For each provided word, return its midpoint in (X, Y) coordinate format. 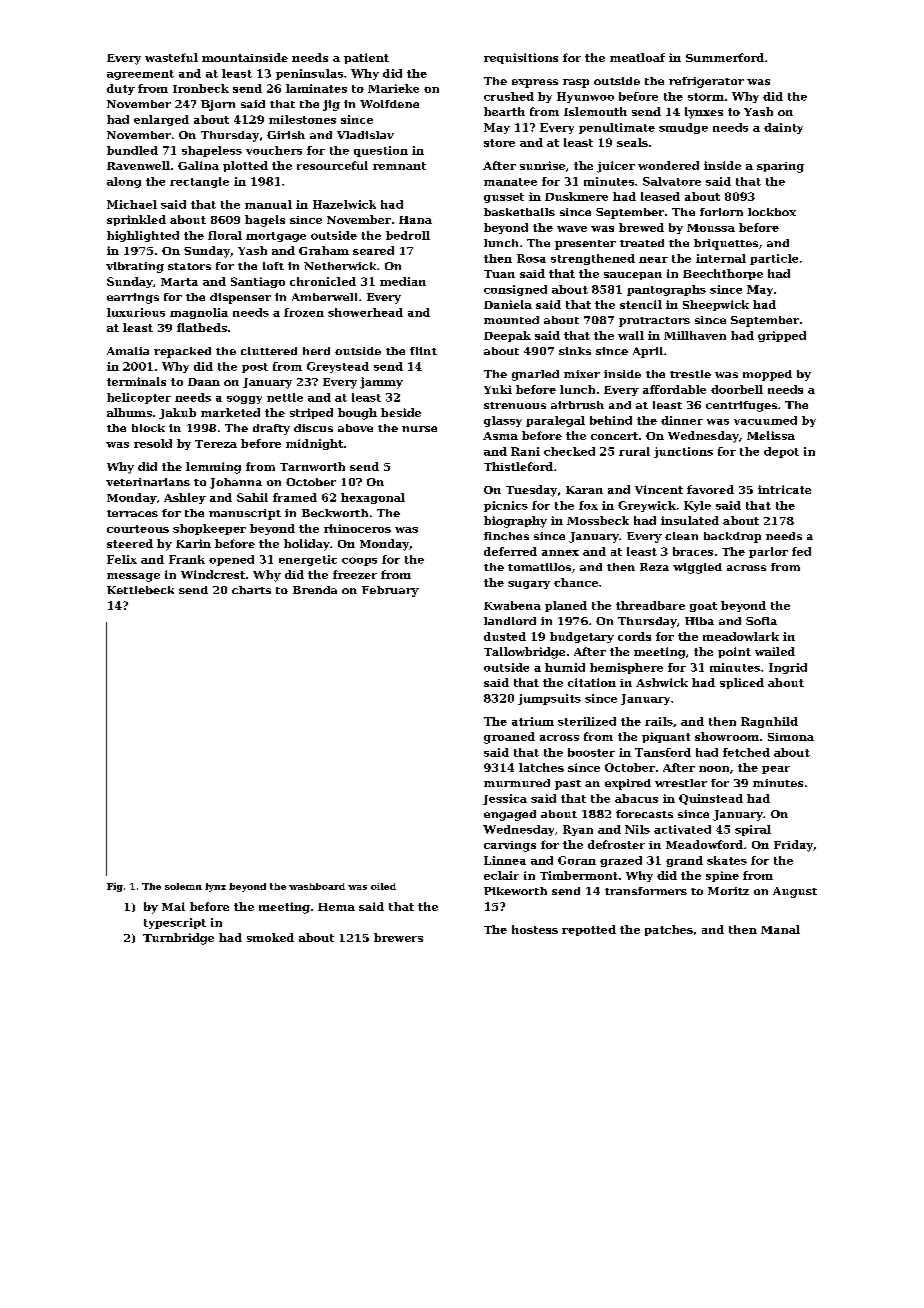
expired (628, 784)
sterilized (587, 721)
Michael (132, 204)
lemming (213, 468)
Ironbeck (201, 88)
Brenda (315, 590)
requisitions (521, 58)
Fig (115, 887)
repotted (589, 930)
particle (774, 259)
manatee (510, 182)
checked (569, 451)
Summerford (725, 57)
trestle (690, 374)
